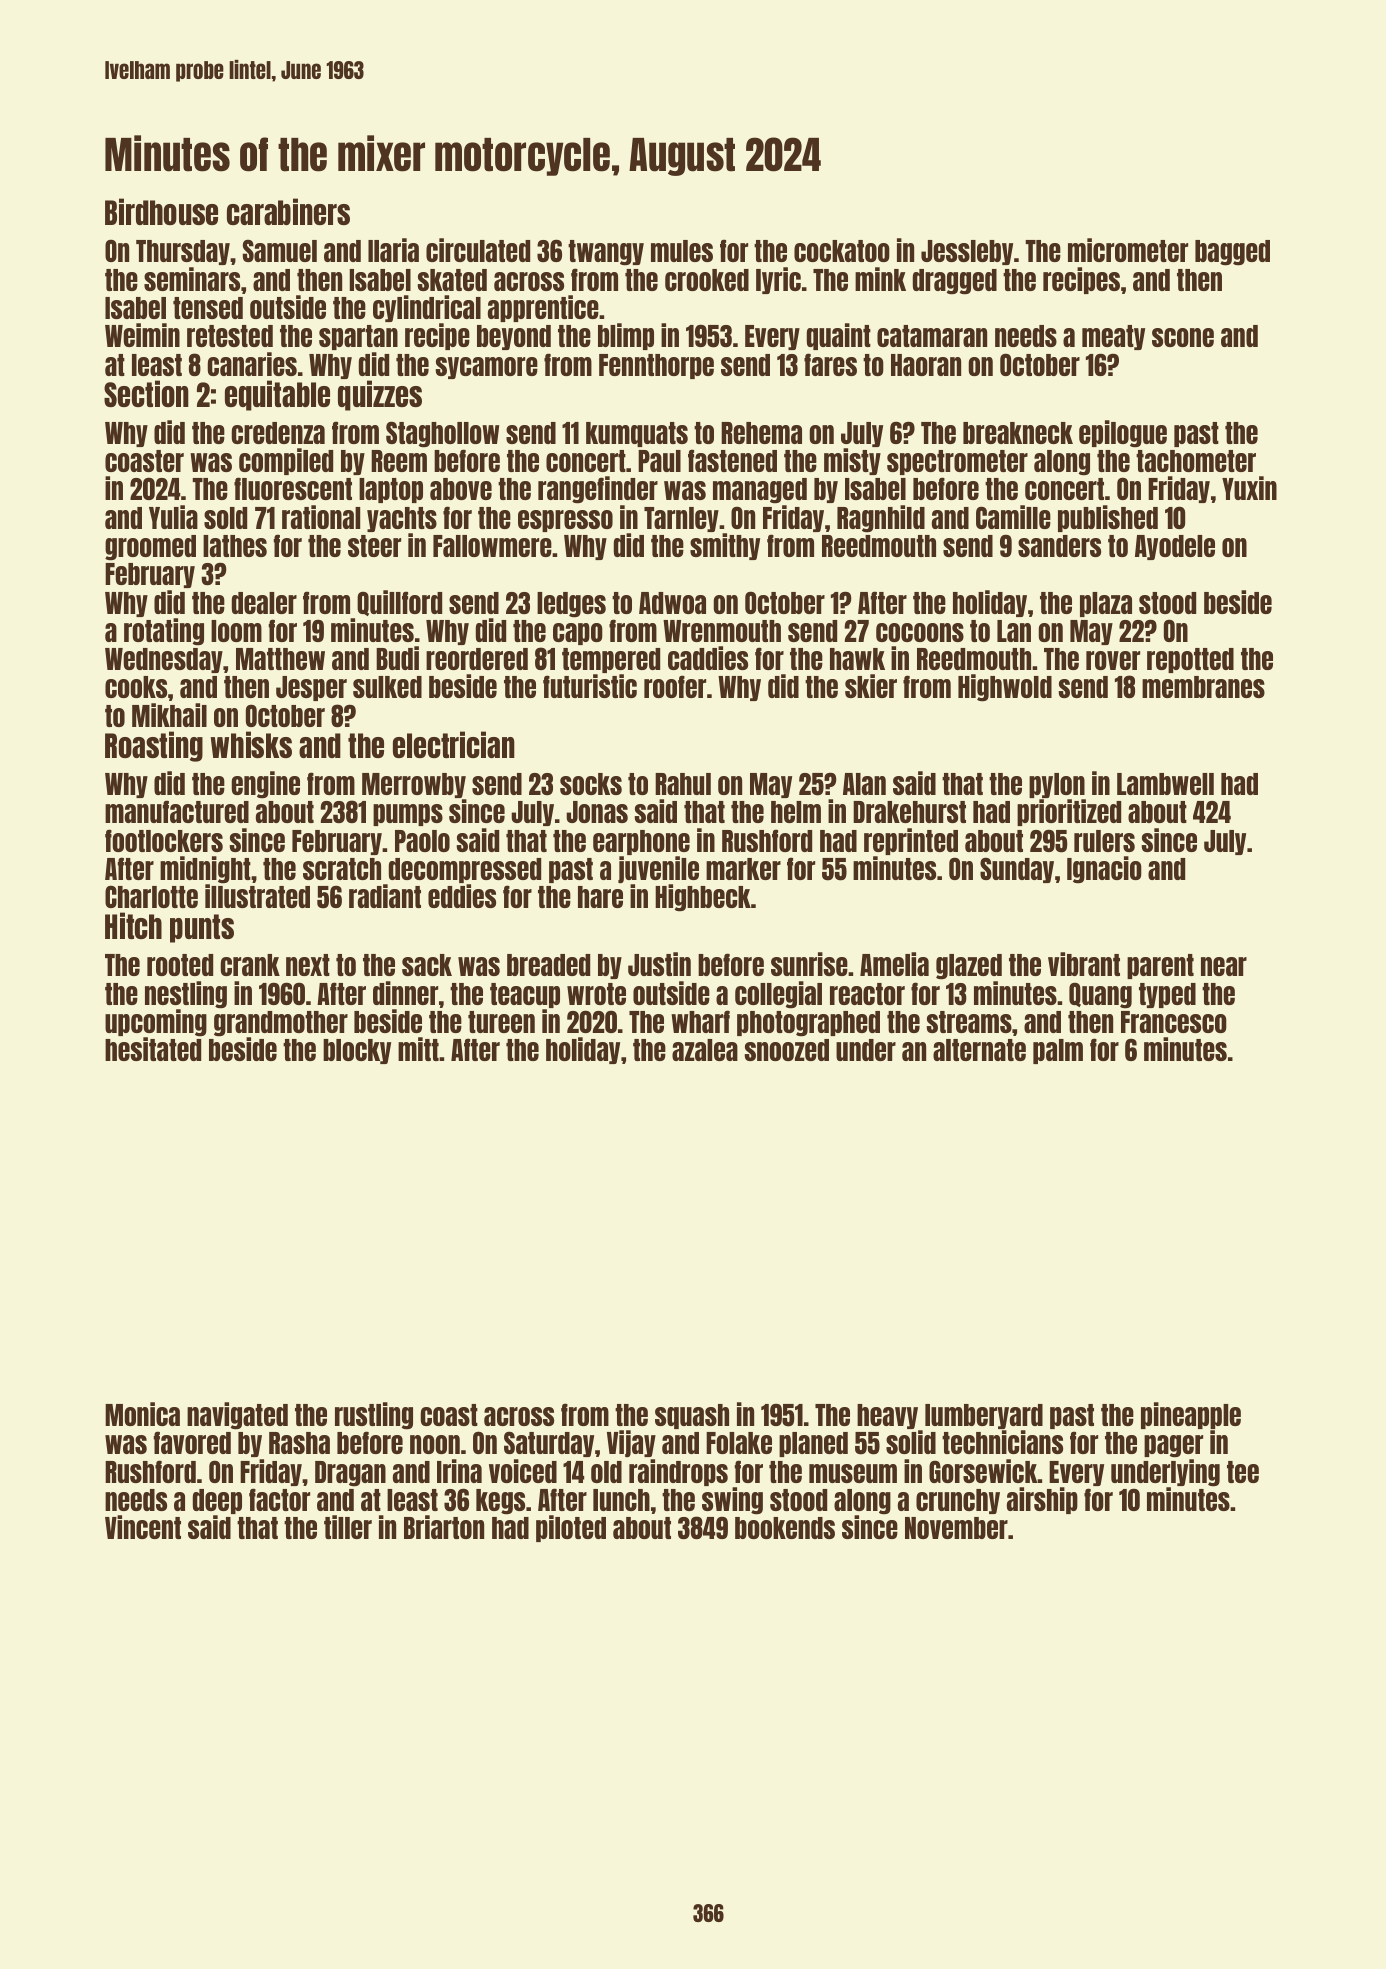  What do you see at coordinates (397, 658) in the image?
I see `Budi` at bounding box center [397, 658].
